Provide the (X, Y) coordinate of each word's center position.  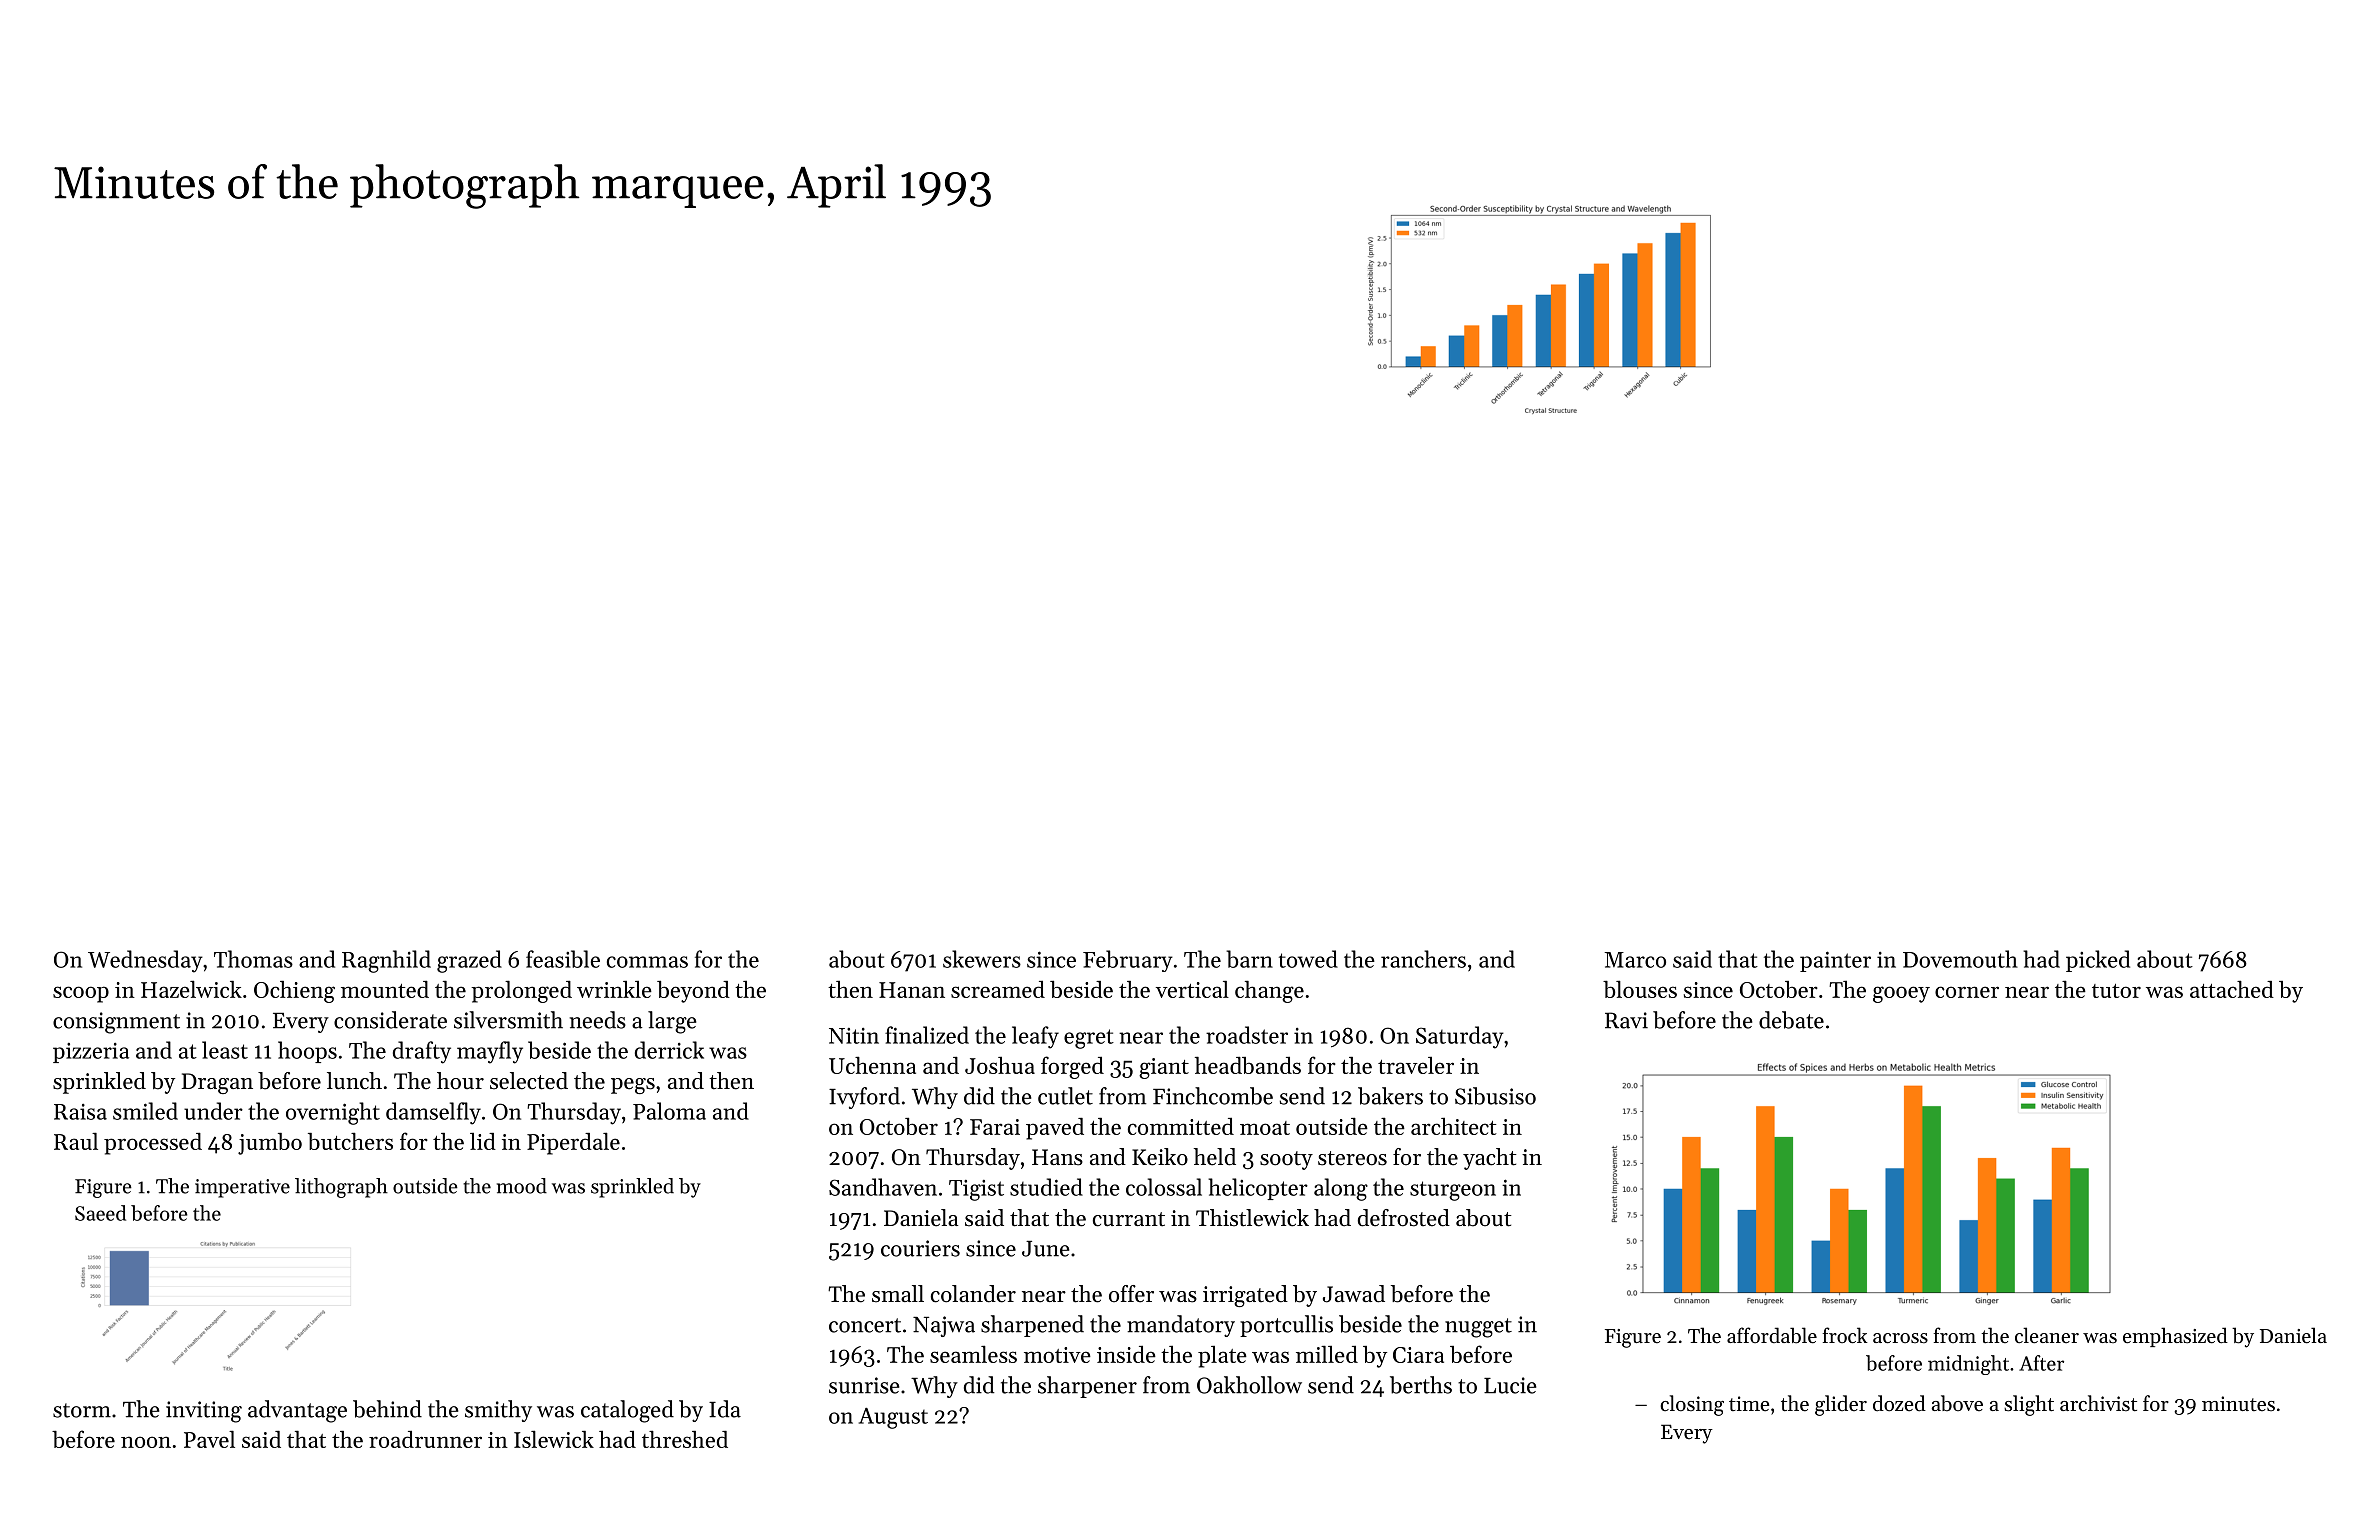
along (1341, 1189)
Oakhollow (1249, 1385)
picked (2098, 961)
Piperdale (573, 1143)
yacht (1489, 1159)
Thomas (253, 959)
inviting (204, 1412)
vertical (1192, 989)
